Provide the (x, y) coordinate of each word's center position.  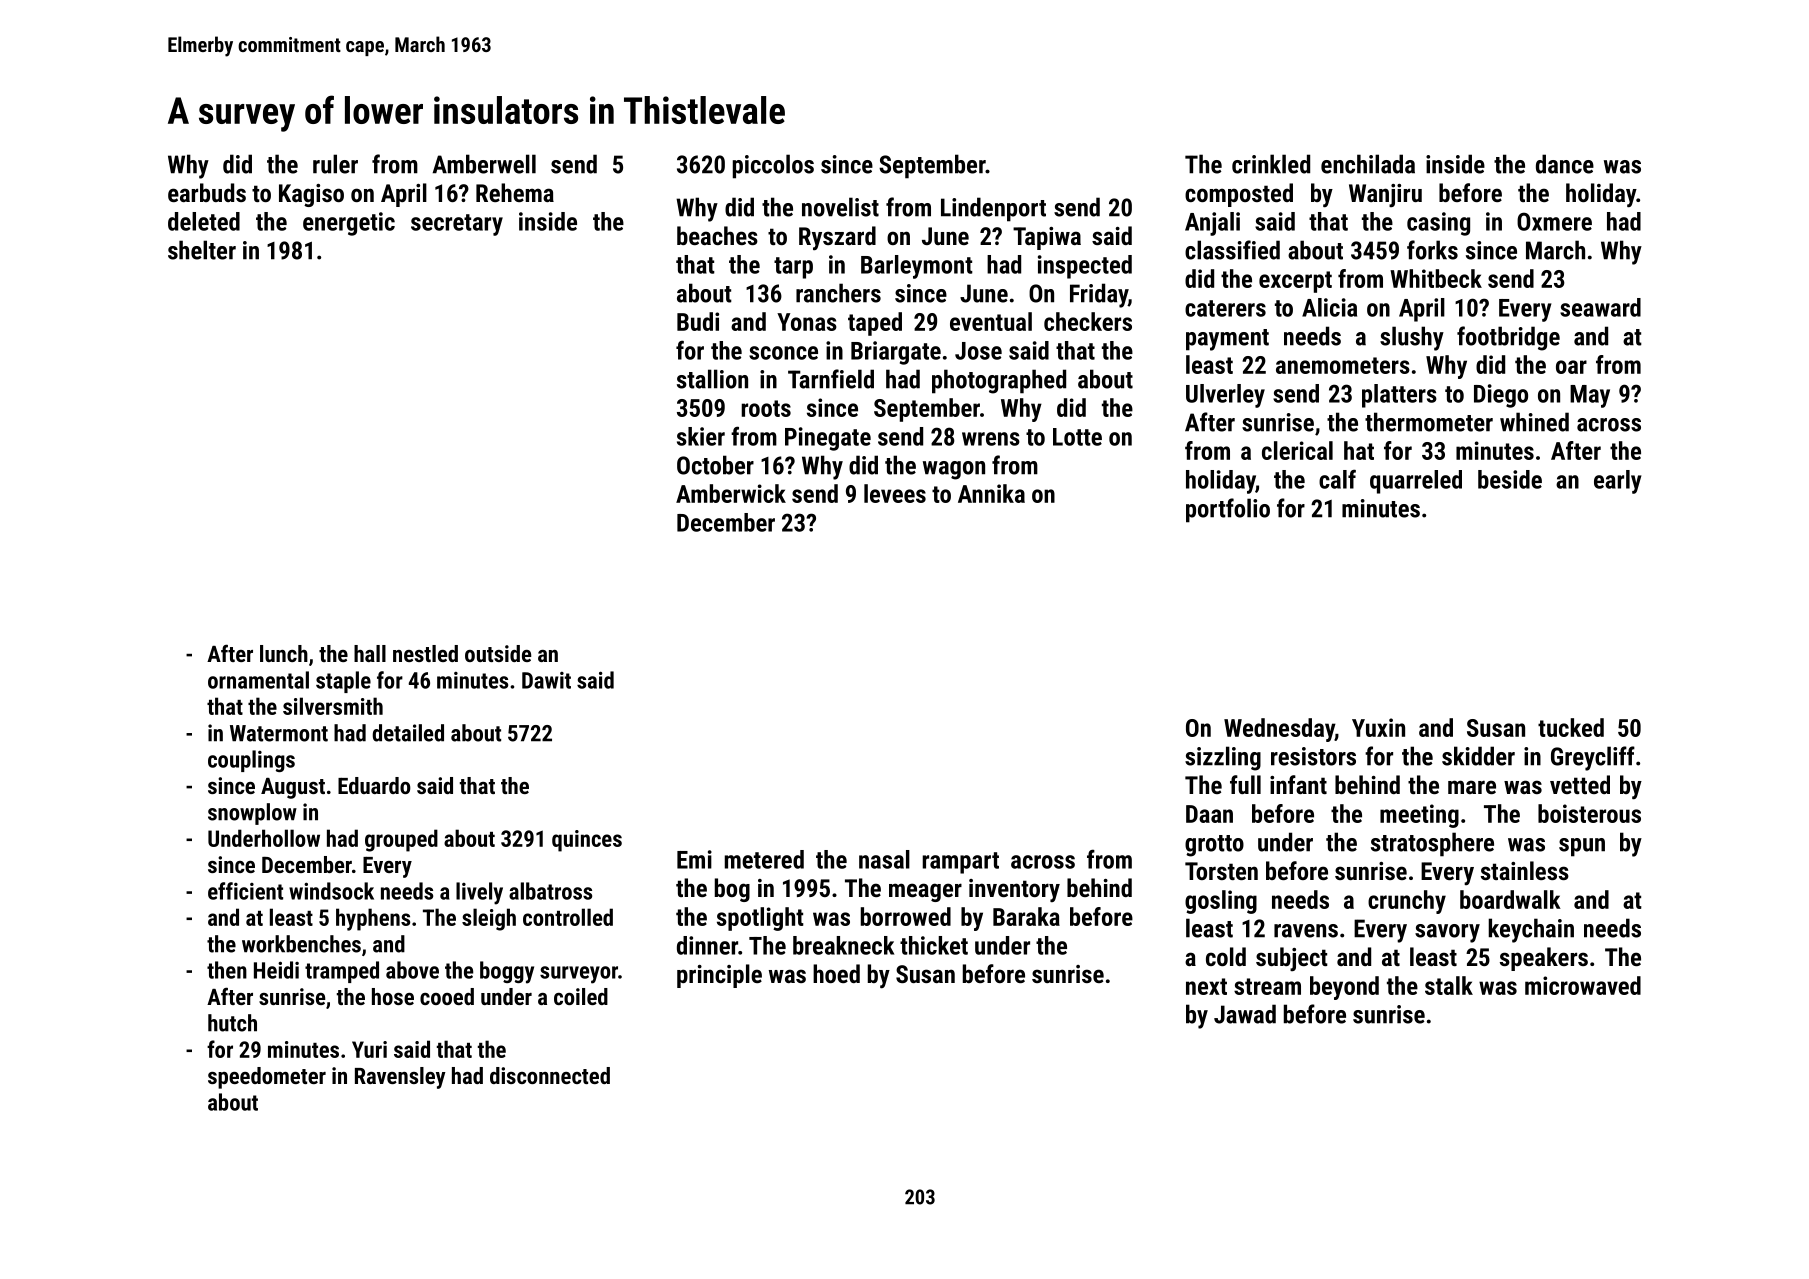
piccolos (773, 166)
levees (895, 493)
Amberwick (731, 493)
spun (1582, 847)
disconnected (550, 1075)
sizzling (1223, 758)
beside (1510, 479)
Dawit (546, 680)
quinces (587, 841)
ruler (335, 164)
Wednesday (1279, 730)
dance (1565, 164)
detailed (408, 733)
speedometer (267, 1078)
